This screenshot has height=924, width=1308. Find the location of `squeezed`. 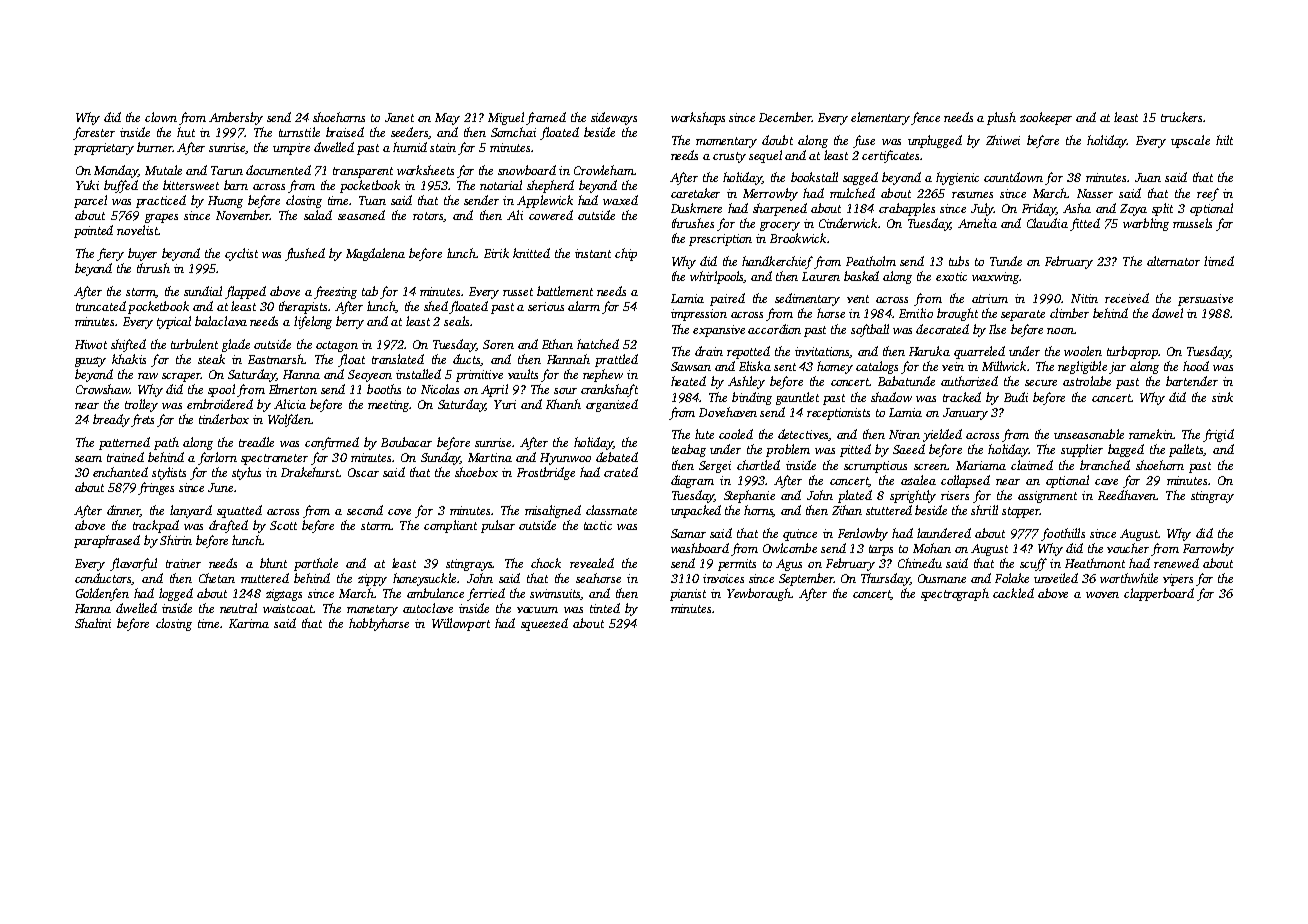

squeezed is located at coordinates (544, 624).
